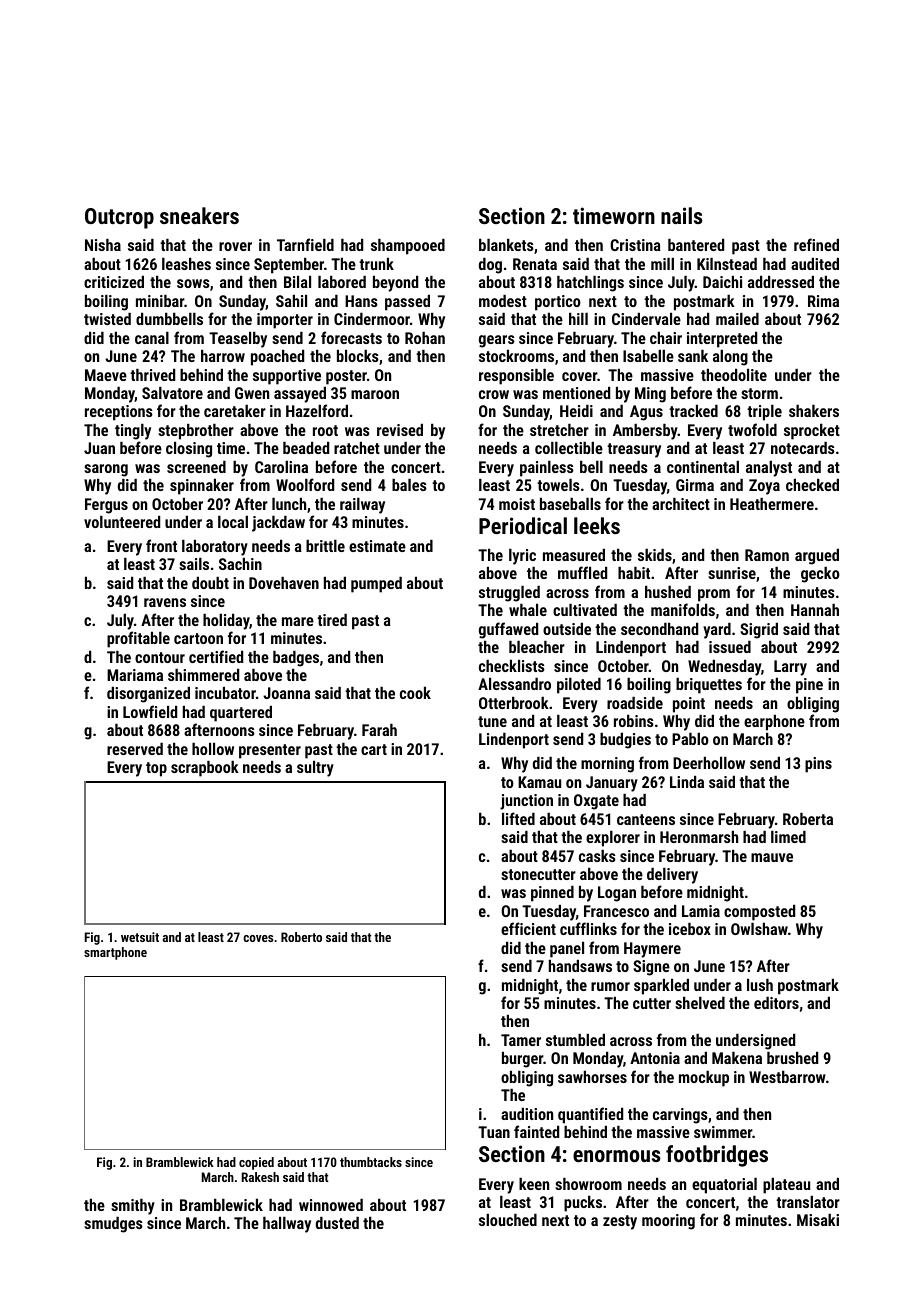 This screenshot has width=924, height=1308. Describe the element at coordinates (607, 765) in the screenshot. I see `morning` at that location.
